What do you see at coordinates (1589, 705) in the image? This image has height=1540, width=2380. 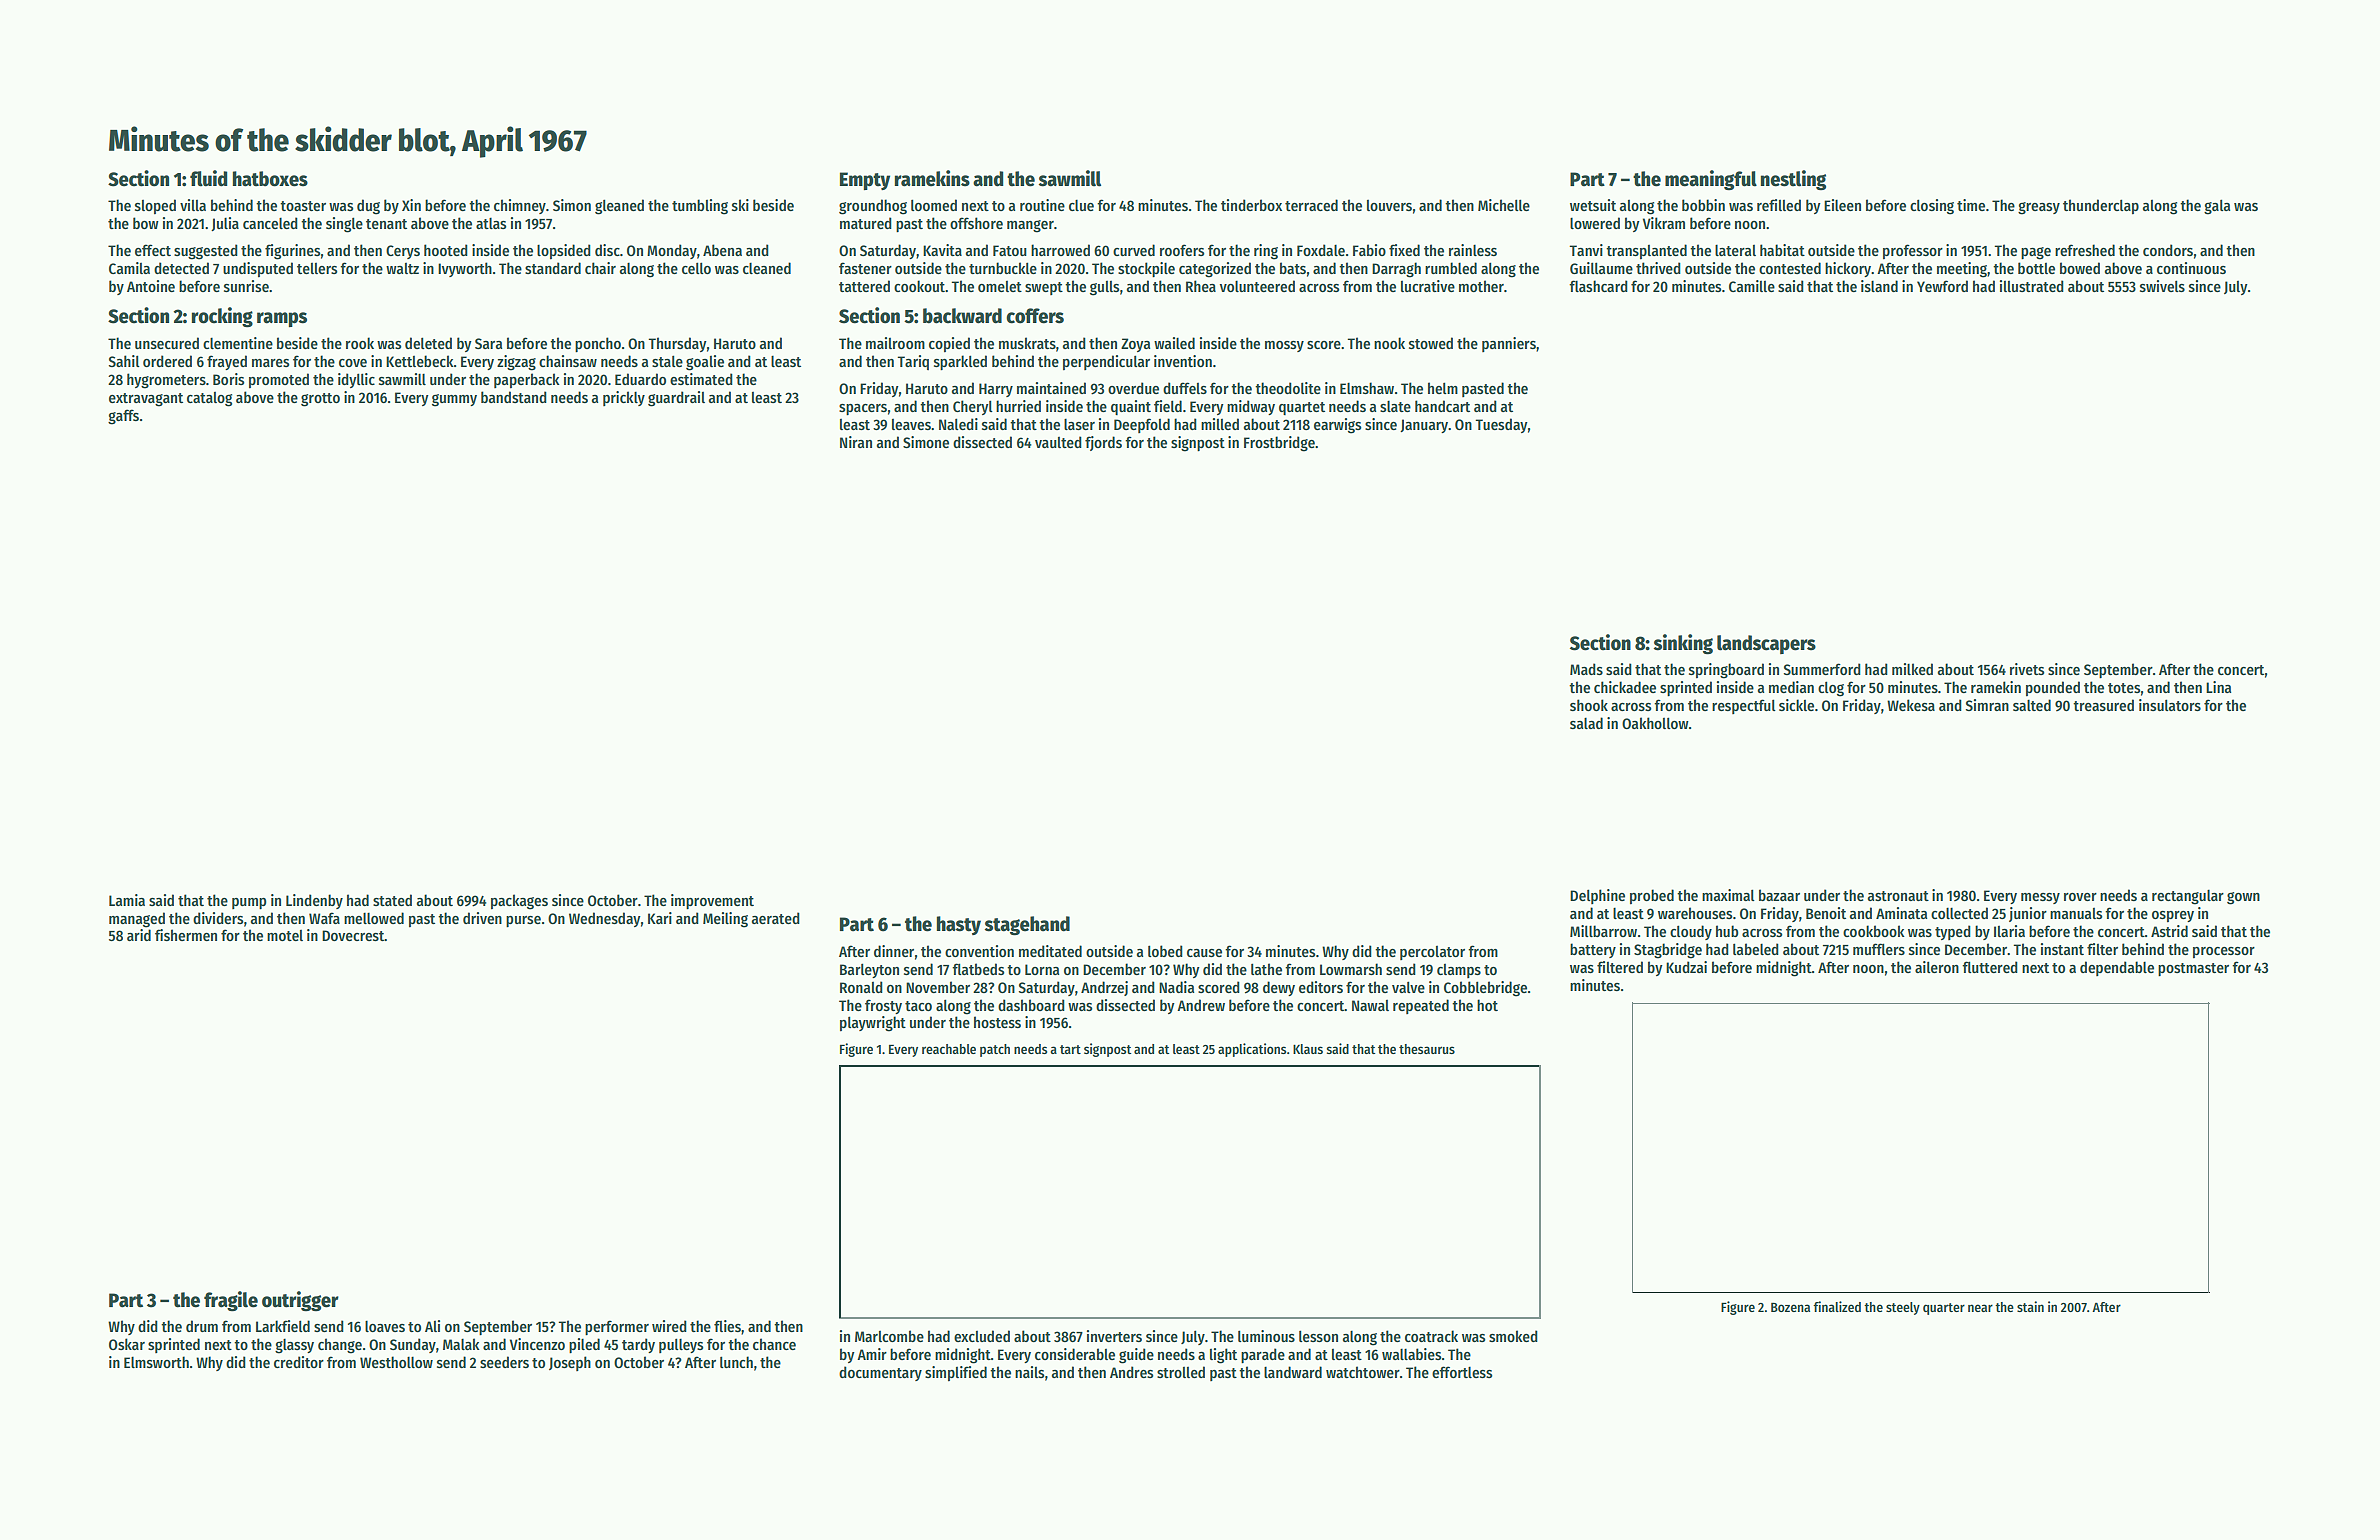 I see `shook` at bounding box center [1589, 705].
